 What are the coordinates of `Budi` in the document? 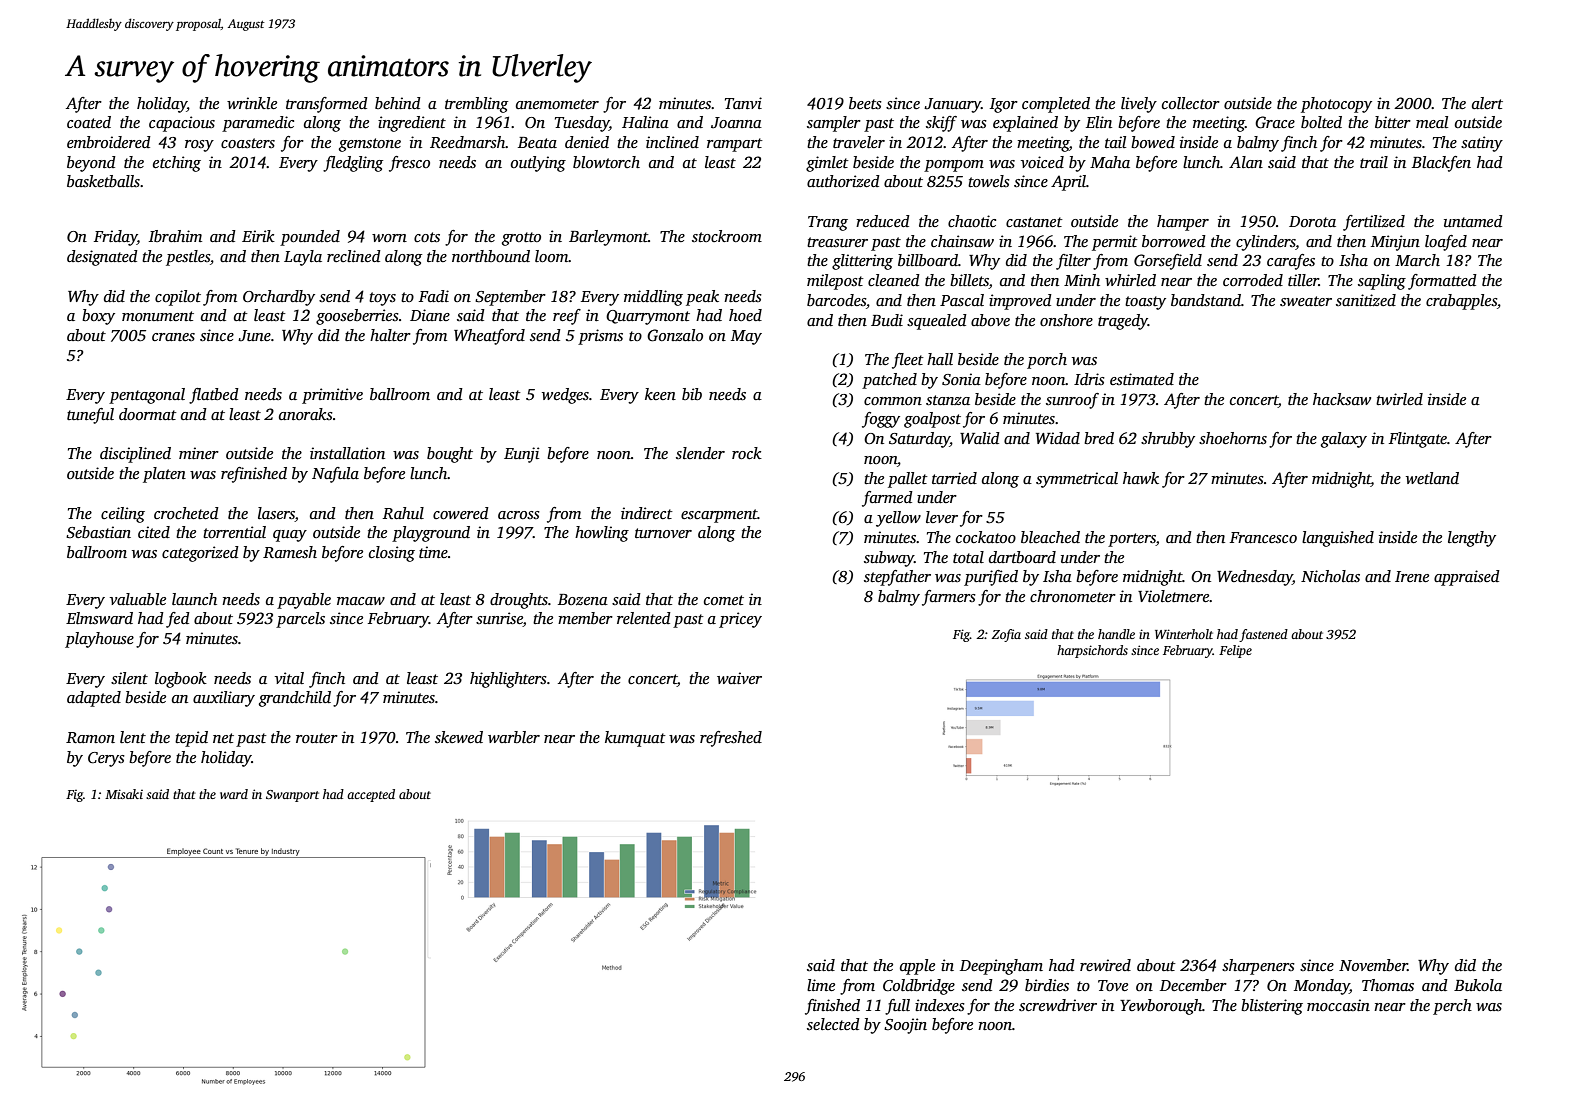 It's located at (887, 320).
